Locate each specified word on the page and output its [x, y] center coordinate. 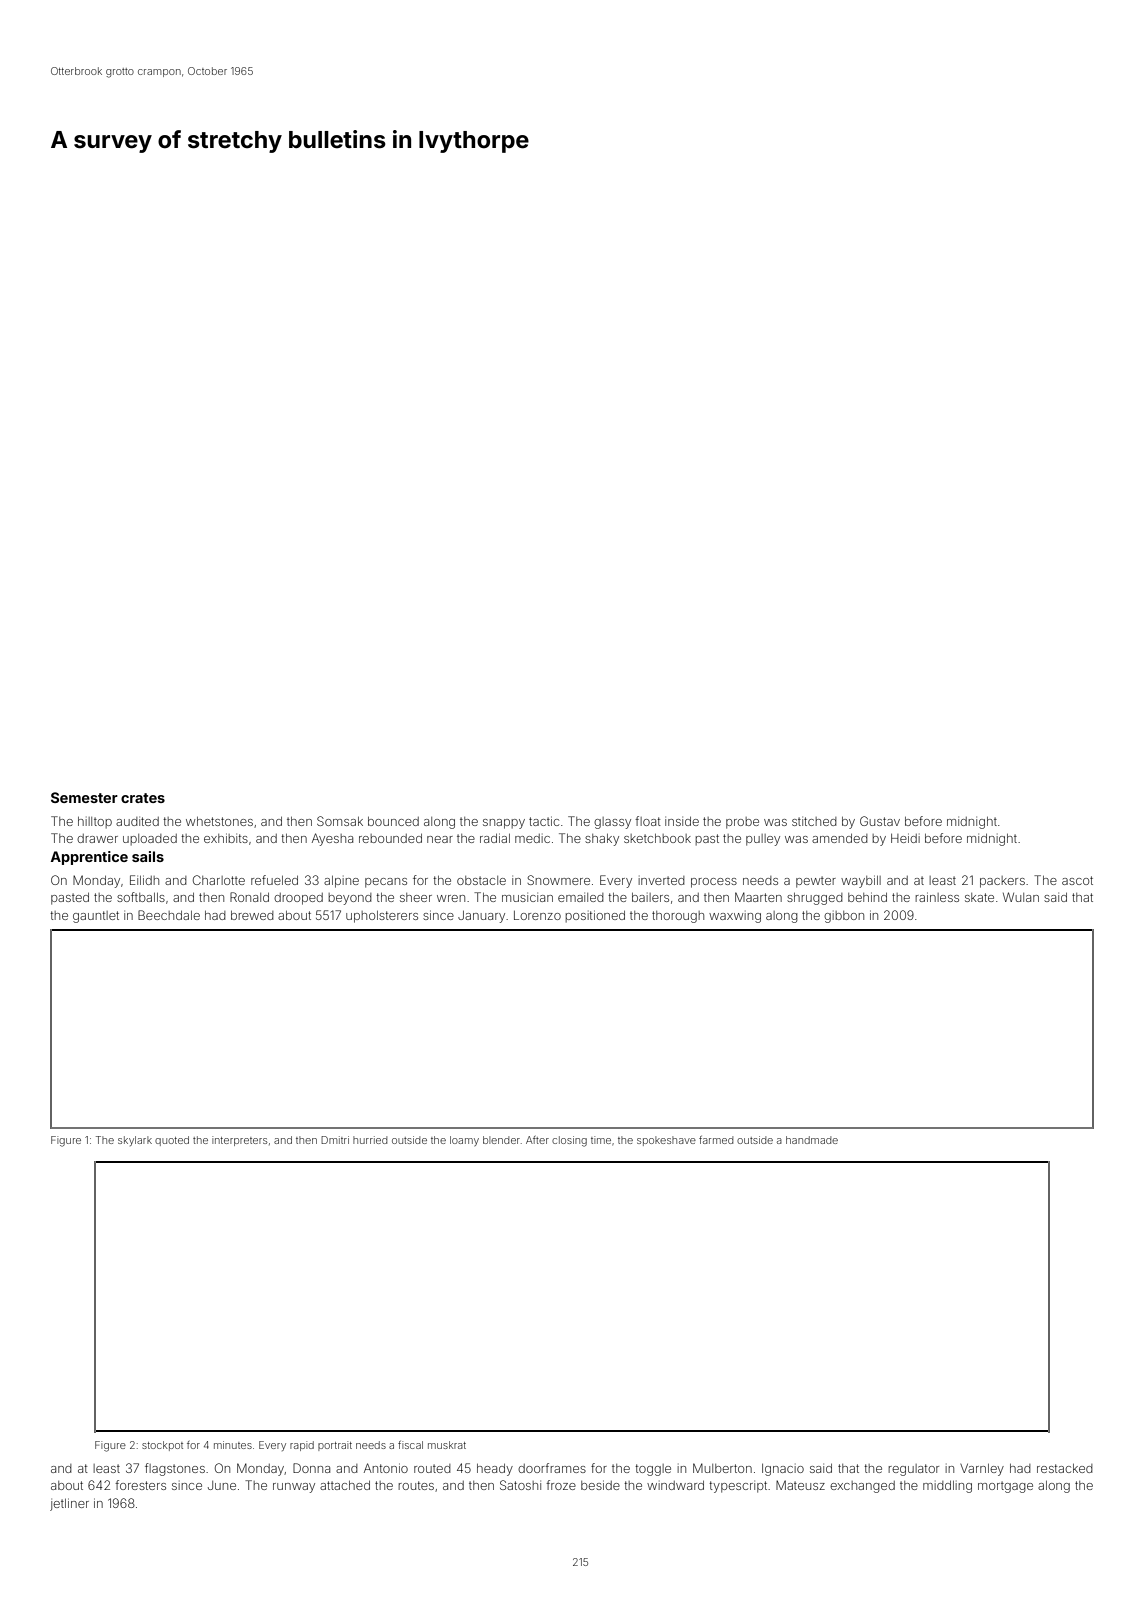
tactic [544, 821]
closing [569, 1141]
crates [143, 798]
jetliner [69, 1504]
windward [675, 1485]
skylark [135, 1141]
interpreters [239, 1141]
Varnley [982, 1470]
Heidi [905, 838]
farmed [716, 1140]
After [537, 1140]
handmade [812, 1140]
